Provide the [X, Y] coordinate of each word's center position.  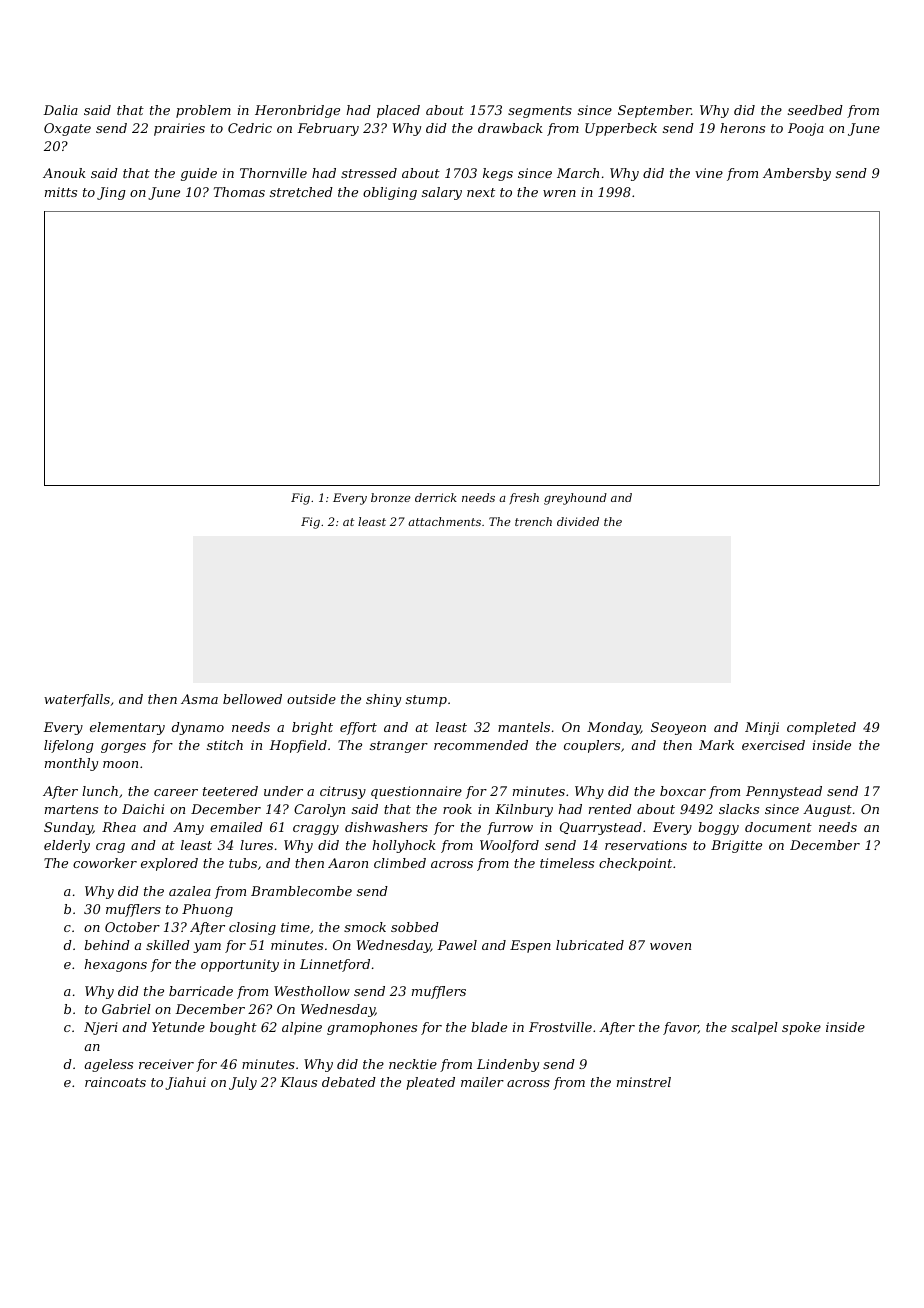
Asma [199, 699]
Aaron [348, 863]
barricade [201, 991]
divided [578, 521]
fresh [524, 499]
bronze [391, 497]
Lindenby [508, 1065]
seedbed [815, 110]
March [578, 173]
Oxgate [67, 129]
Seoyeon [678, 728]
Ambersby [797, 174]
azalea [190, 891]
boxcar [683, 791]
